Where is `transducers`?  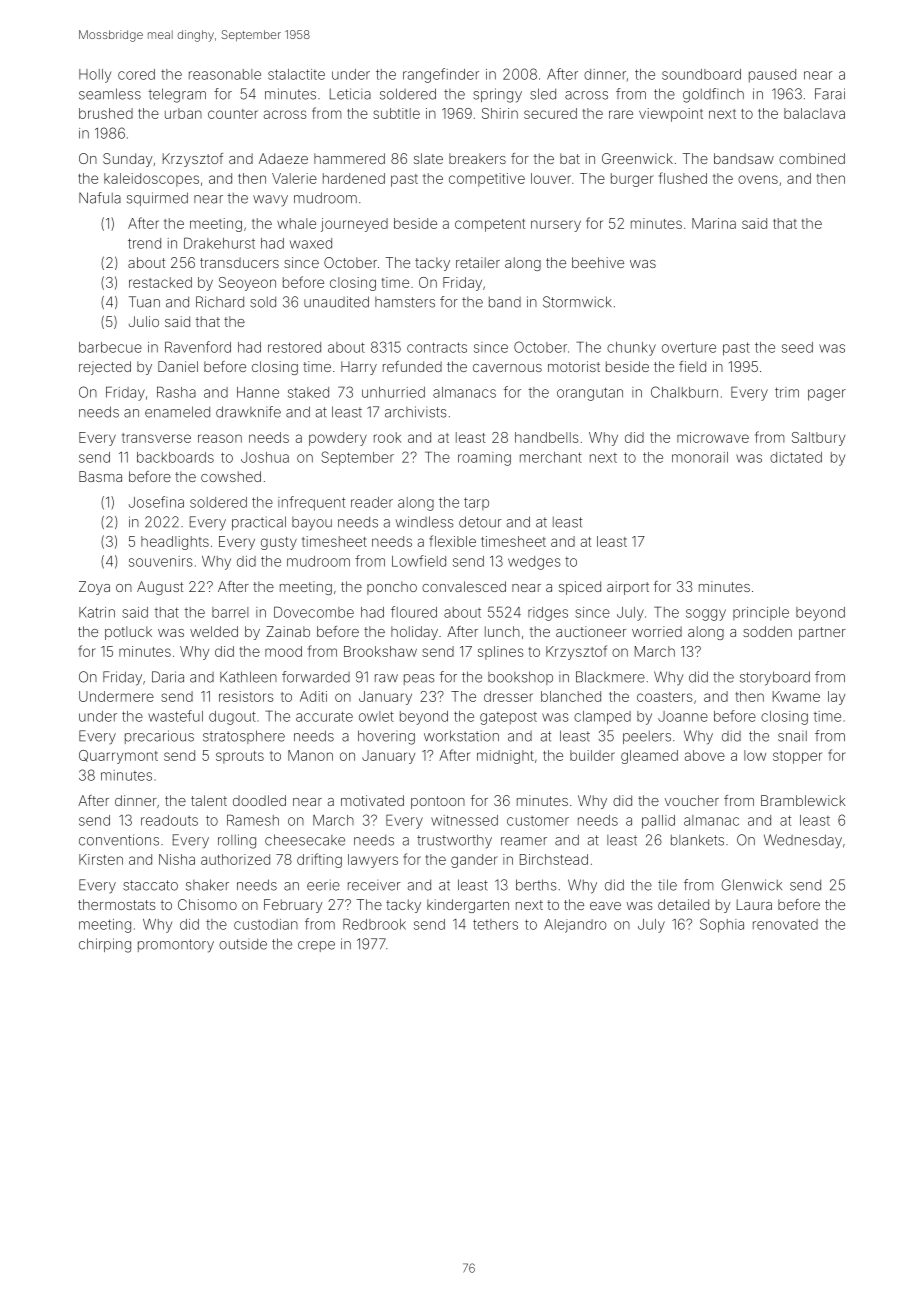 transducers is located at coordinates (239, 262).
